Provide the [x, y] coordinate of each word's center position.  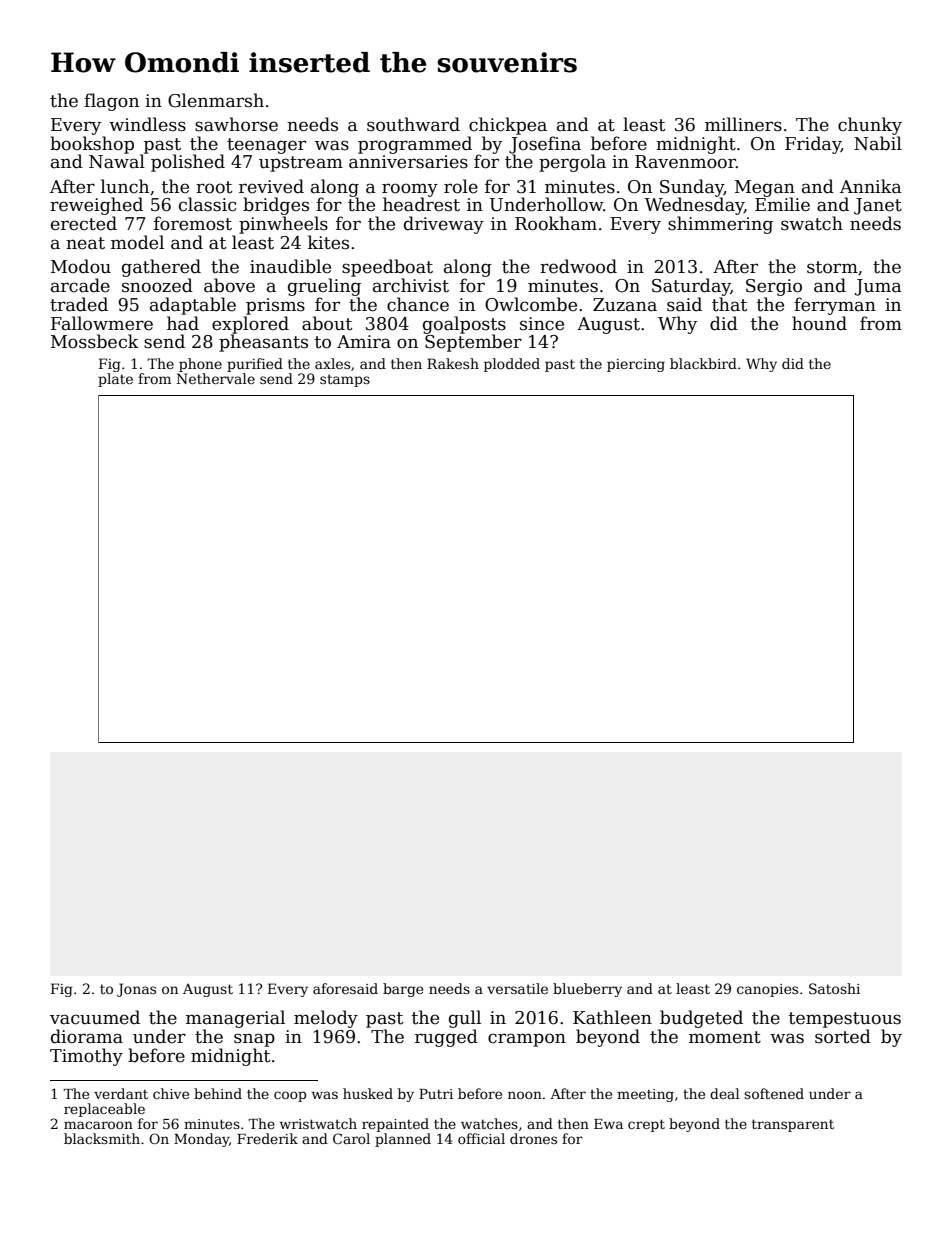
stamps [345, 380]
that [729, 304]
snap [254, 1040]
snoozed [157, 285]
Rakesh [453, 363]
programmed [415, 145]
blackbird [703, 363]
